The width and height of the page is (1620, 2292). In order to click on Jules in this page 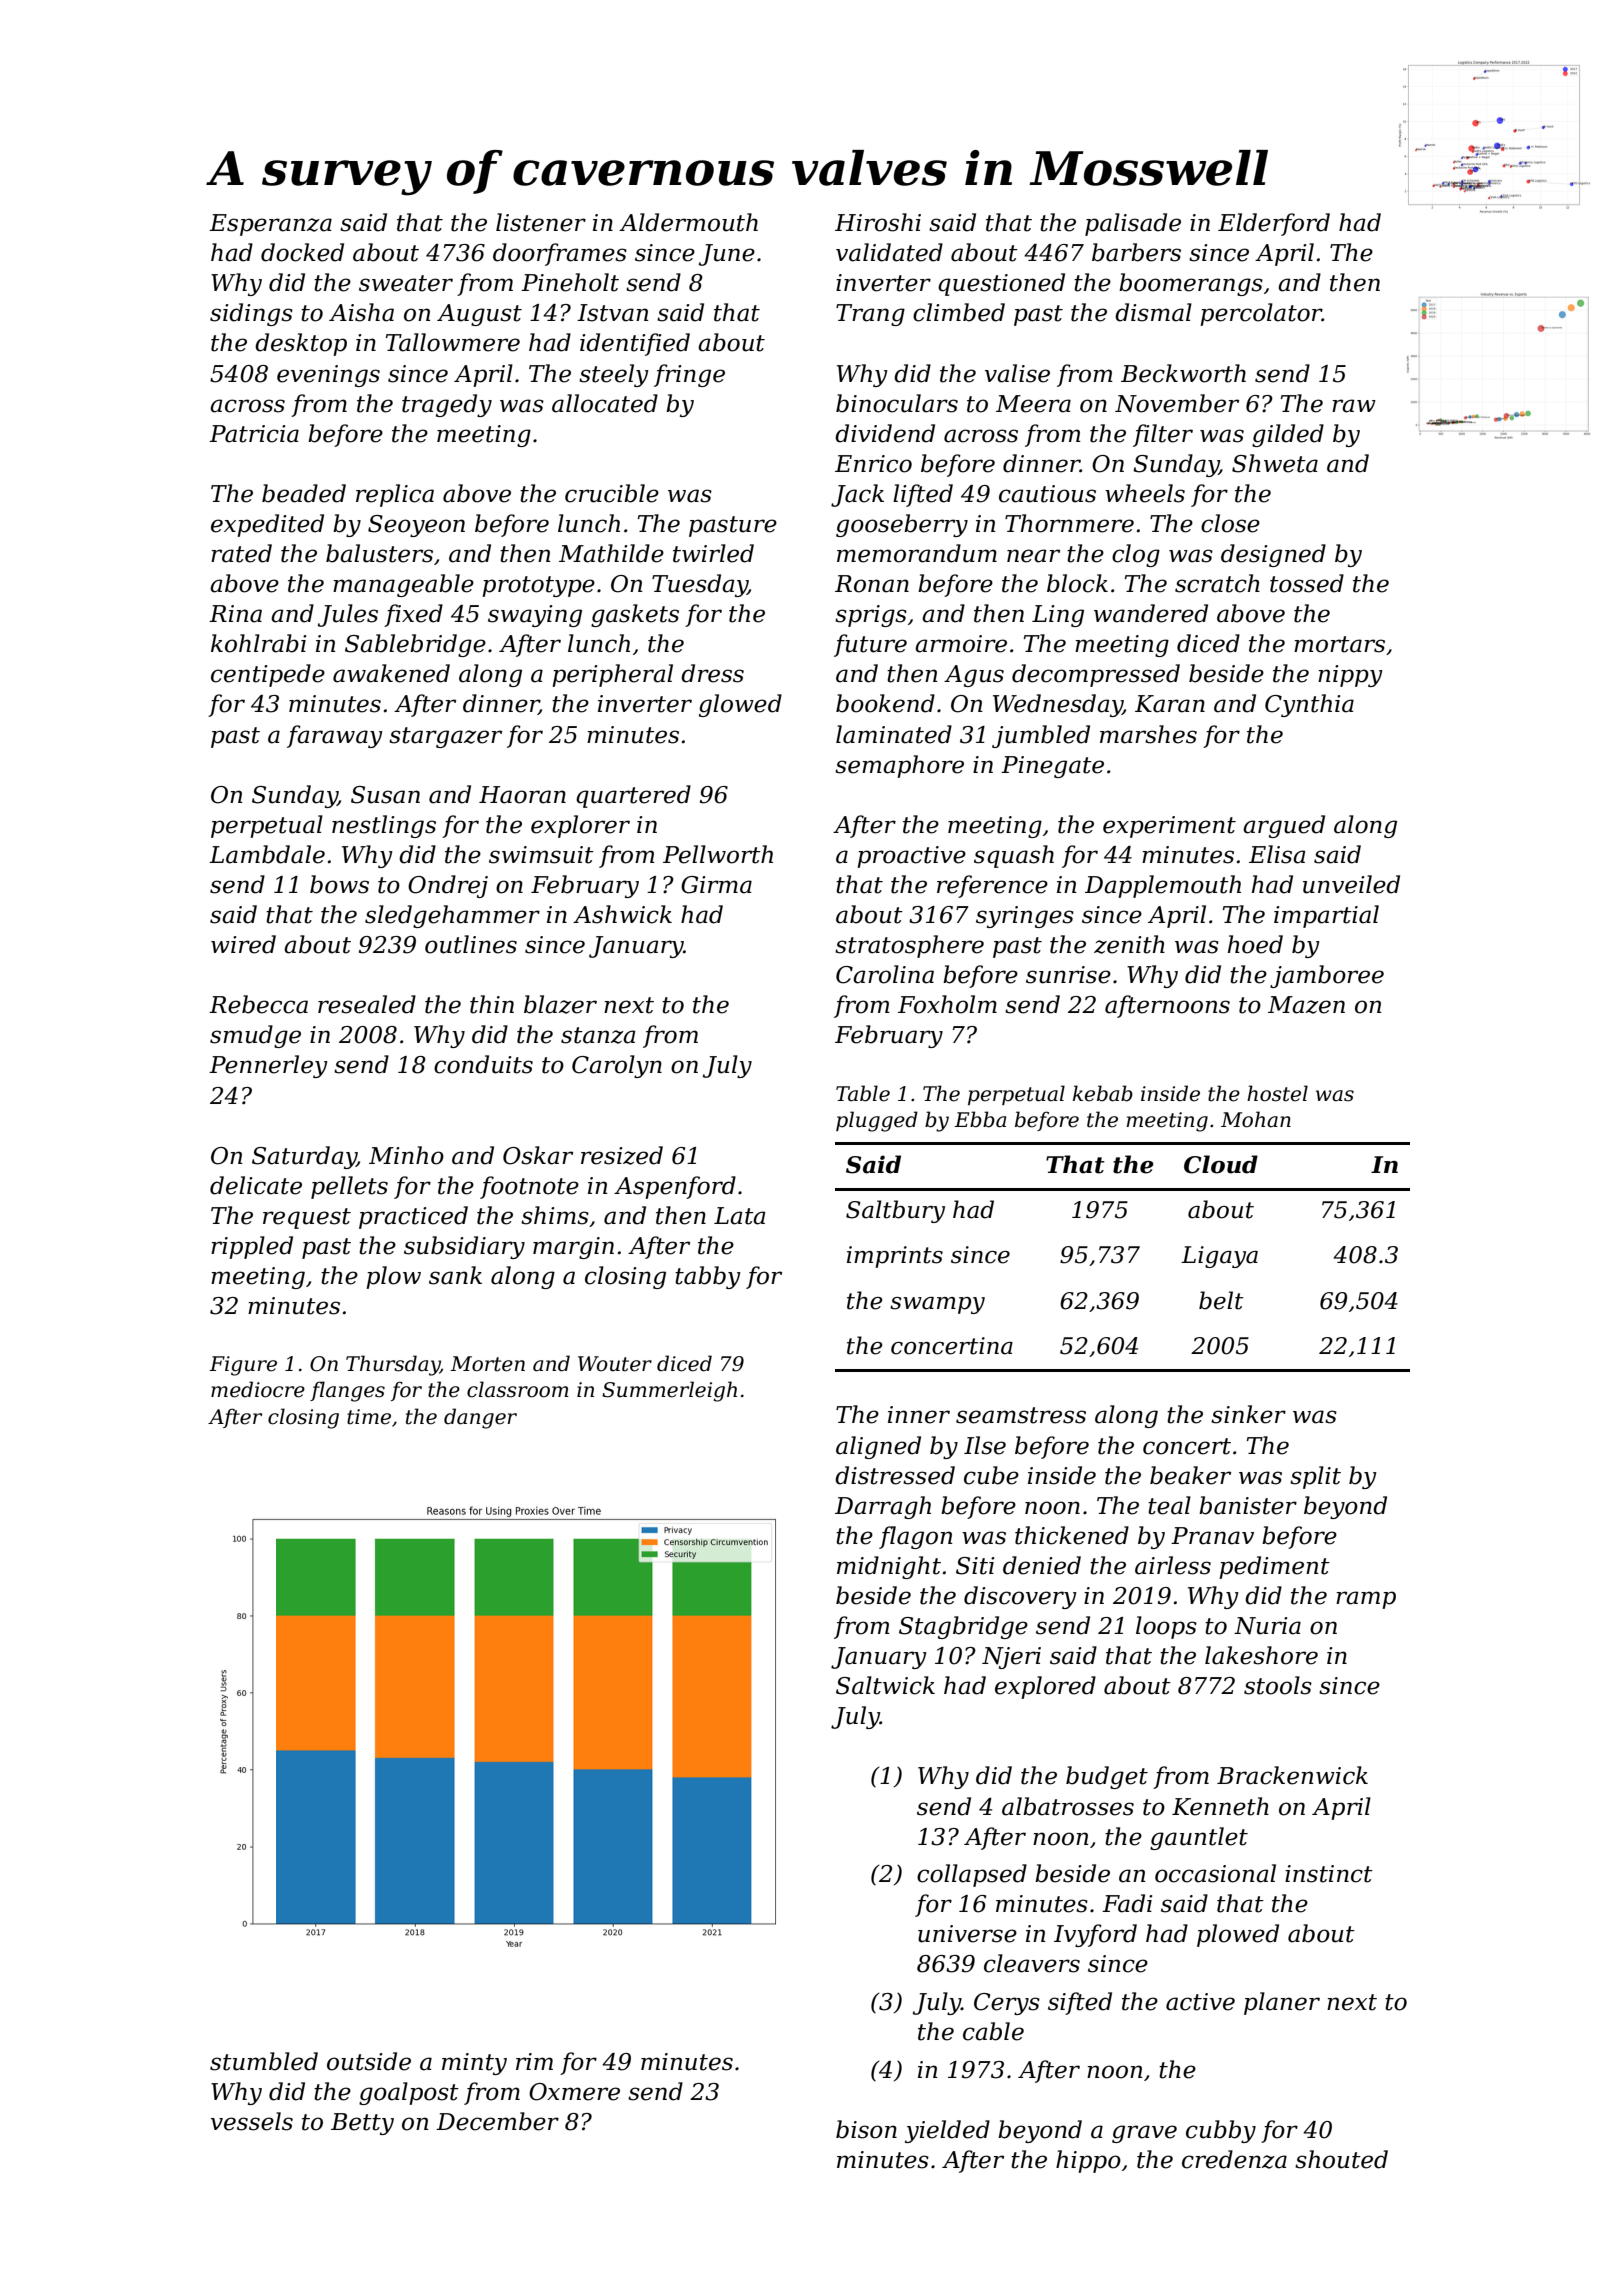, I will do `click(348, 615)`.
